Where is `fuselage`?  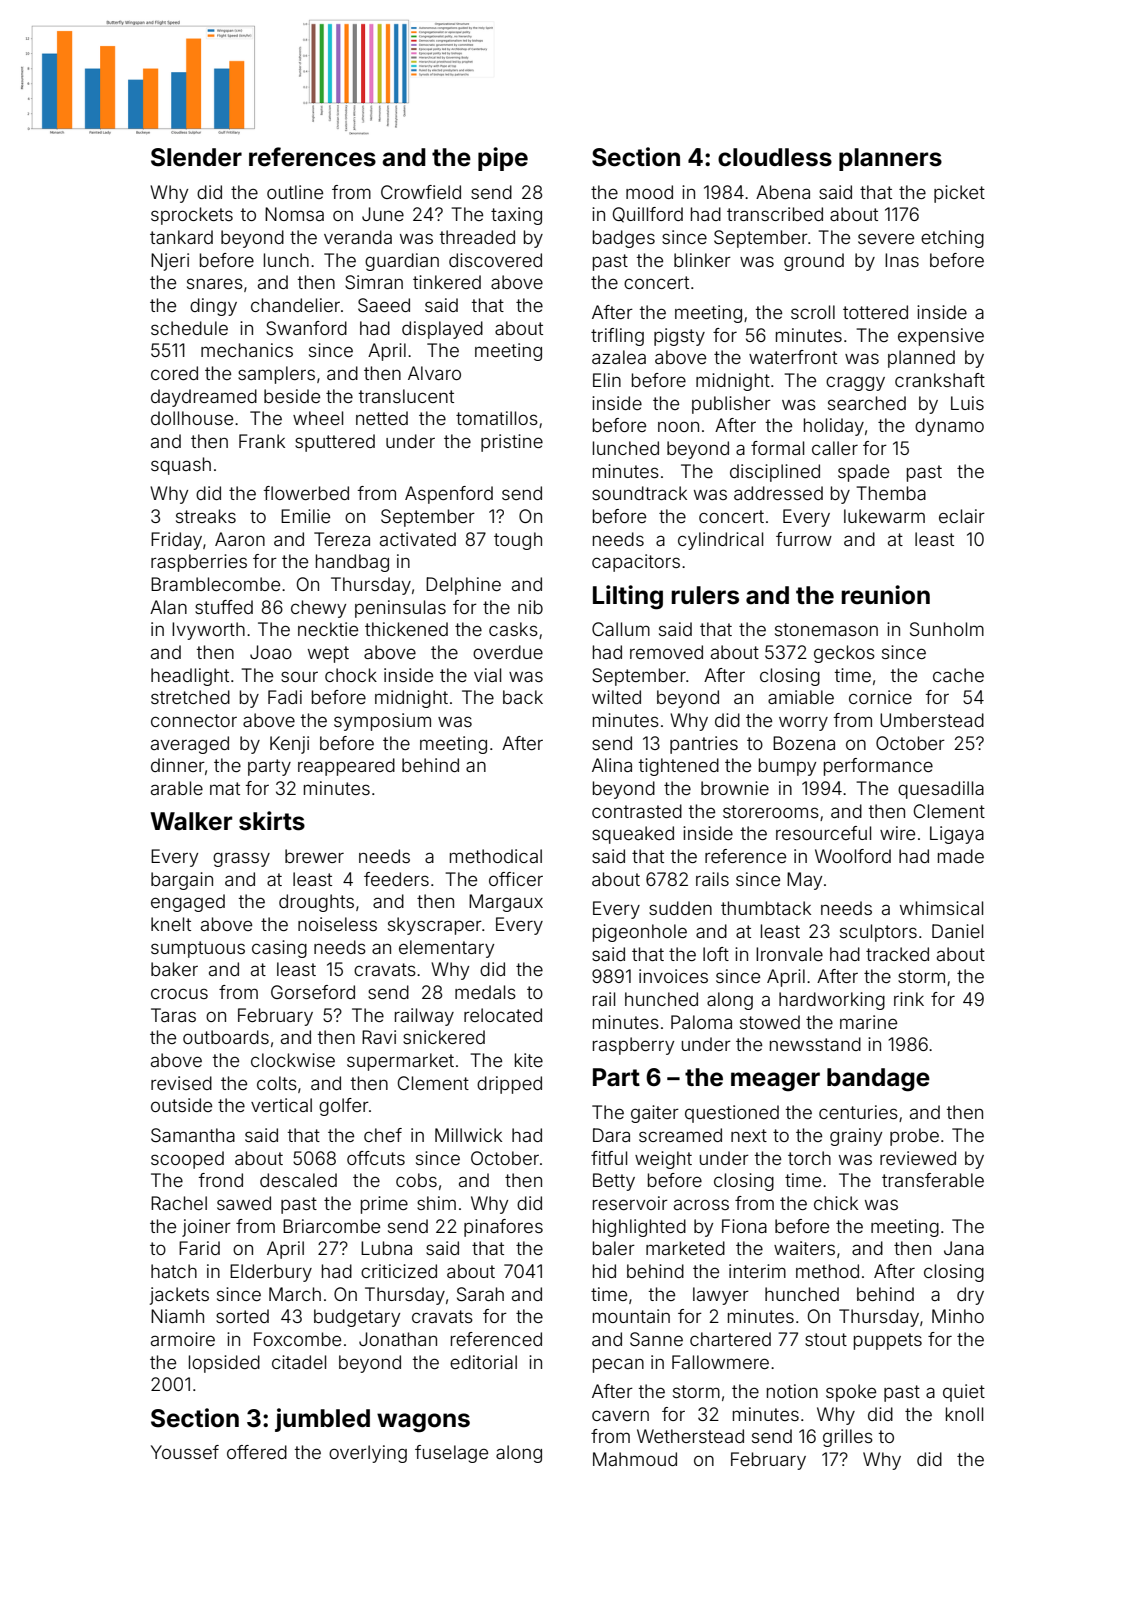 fuselage is located at coordinates (451, 1454).
